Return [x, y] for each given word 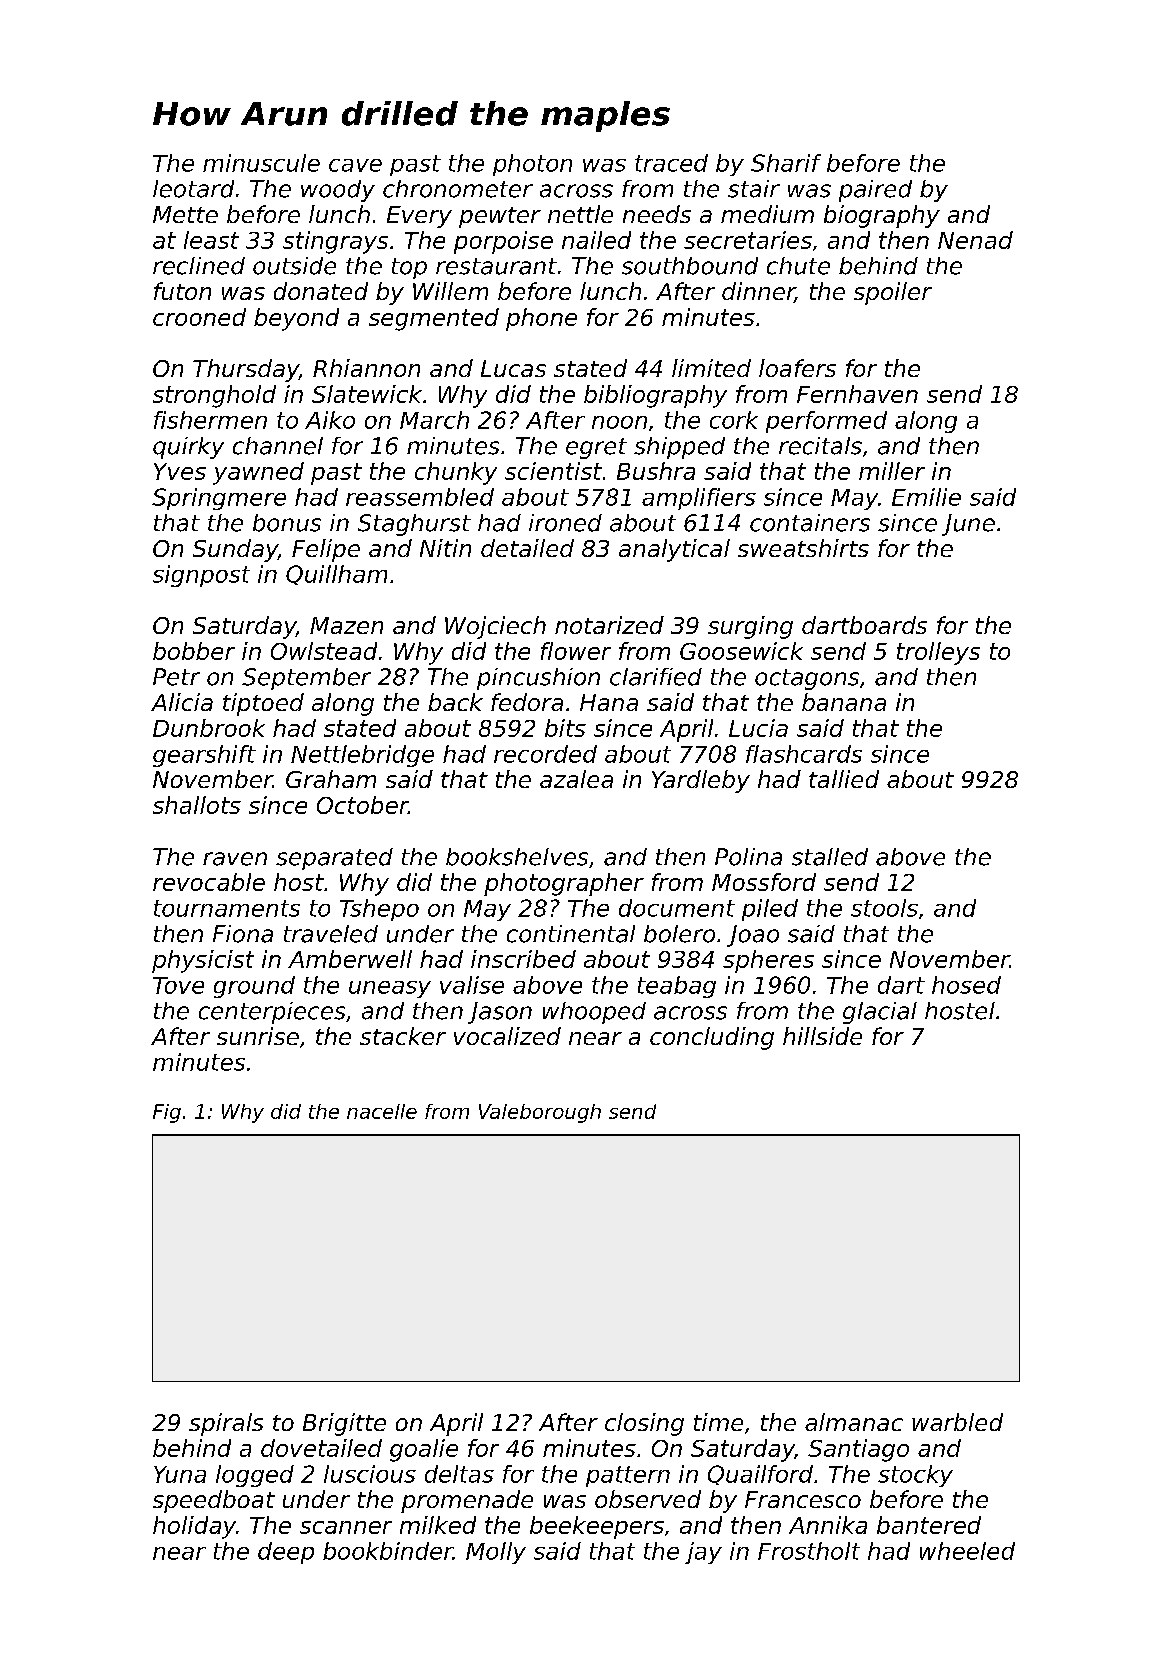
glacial [880, 1013]
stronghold [214, 396]
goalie [424, 1450]
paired [875, 191]
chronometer [458, 189]
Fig [167, 1113]
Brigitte [344, 1424]
